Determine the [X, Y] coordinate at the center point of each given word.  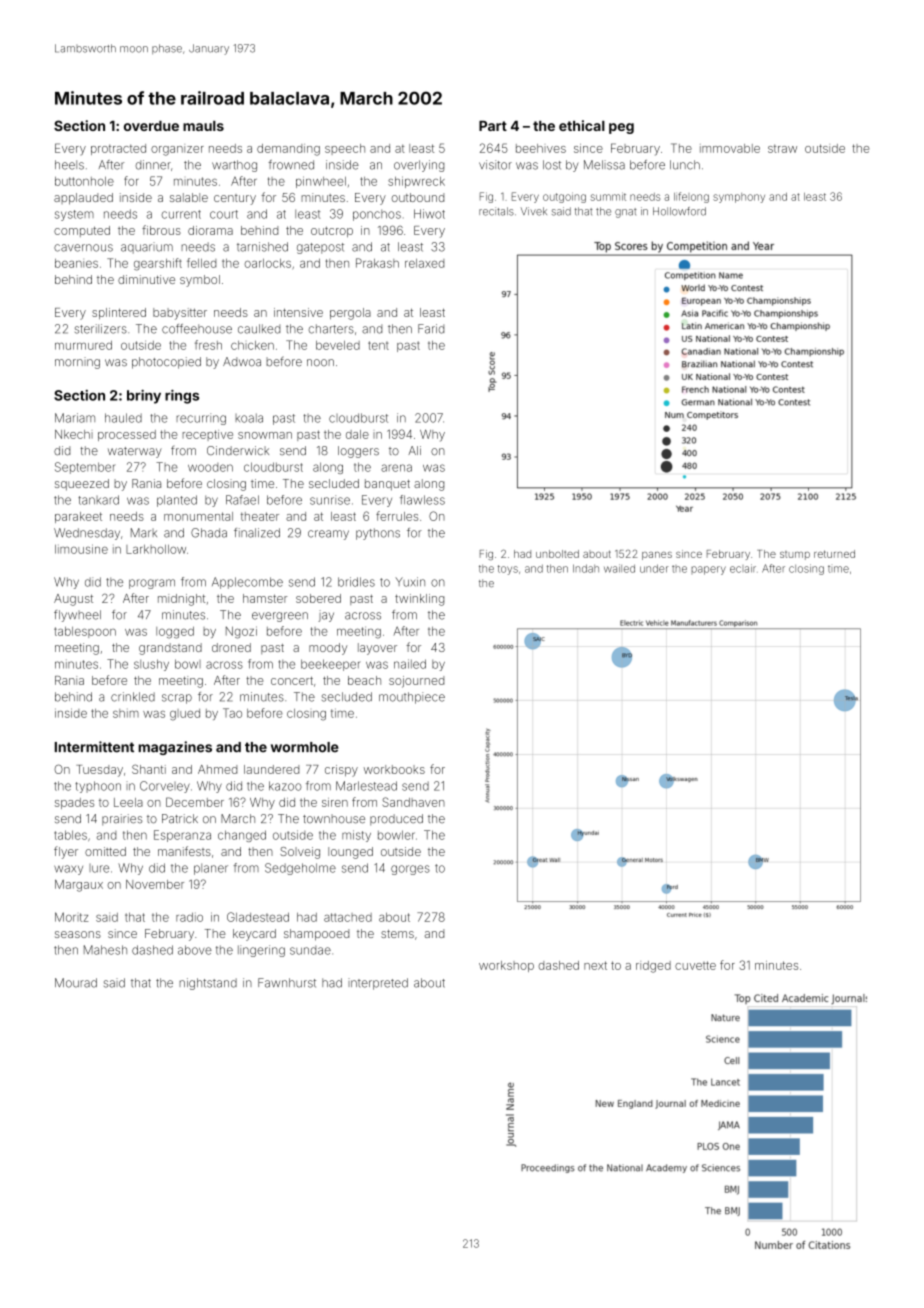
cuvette [695, 965]
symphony [739, 198]
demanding [288, 150]
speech [345, 149]
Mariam [75, 418]
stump [795, 555]
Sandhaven [414, 802]
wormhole [305, 747]
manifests [184, 851]
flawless [422, 500]
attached [348, 917]
